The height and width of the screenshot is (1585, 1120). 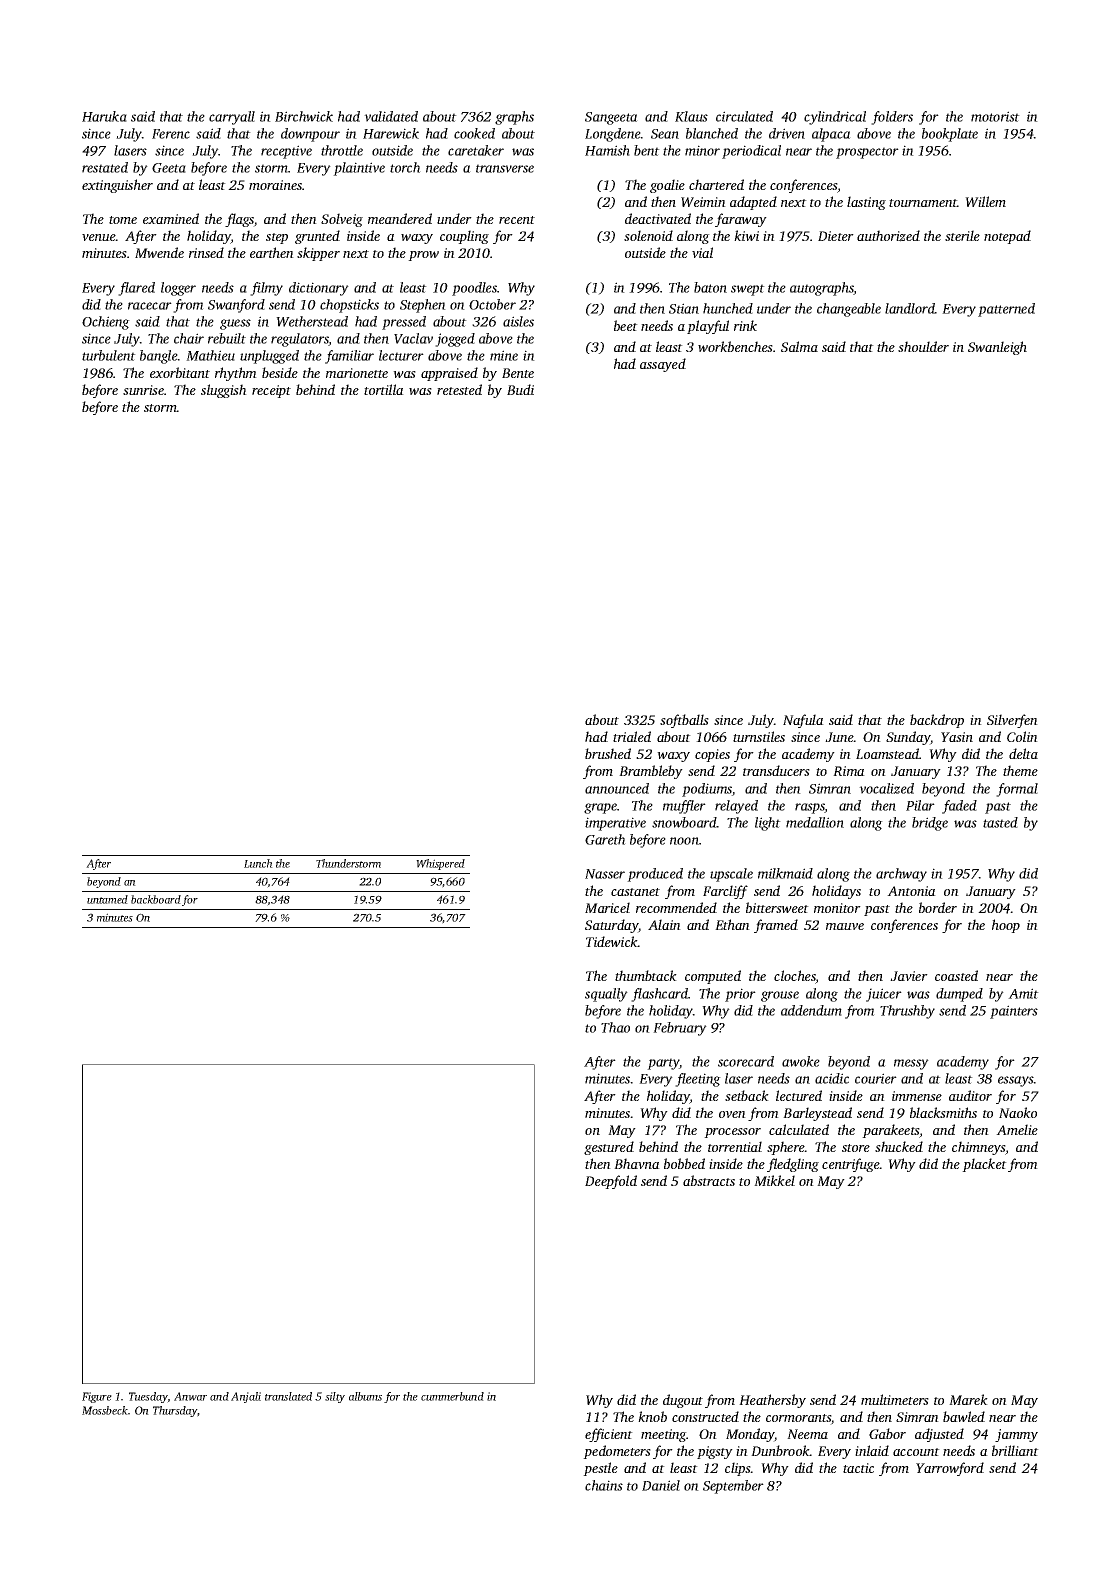 What do you see at coordinates (520, 389) in the screenshot?
I see `Budi` at bounding box center [520, 389].
